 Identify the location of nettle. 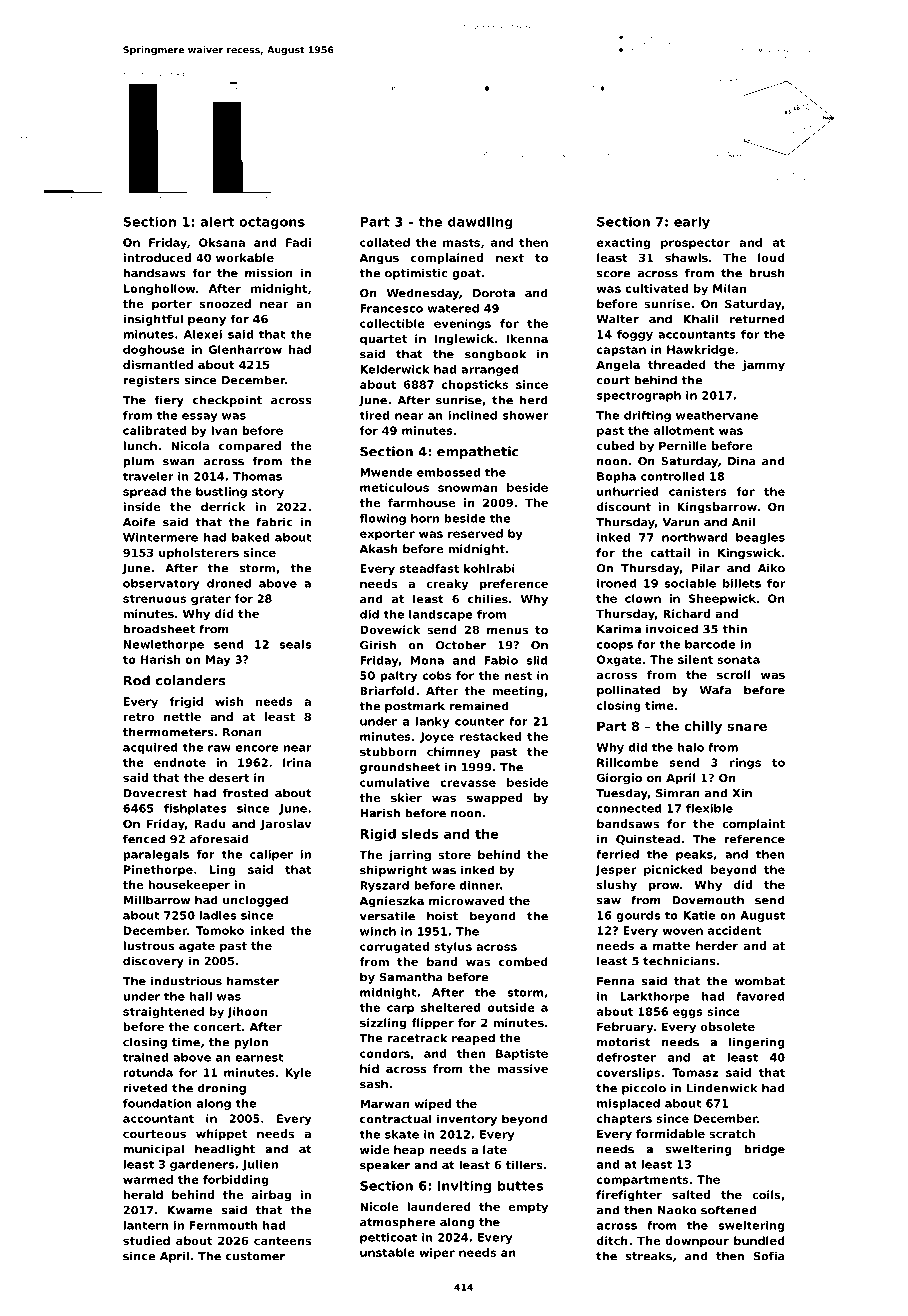
(182, 716).
